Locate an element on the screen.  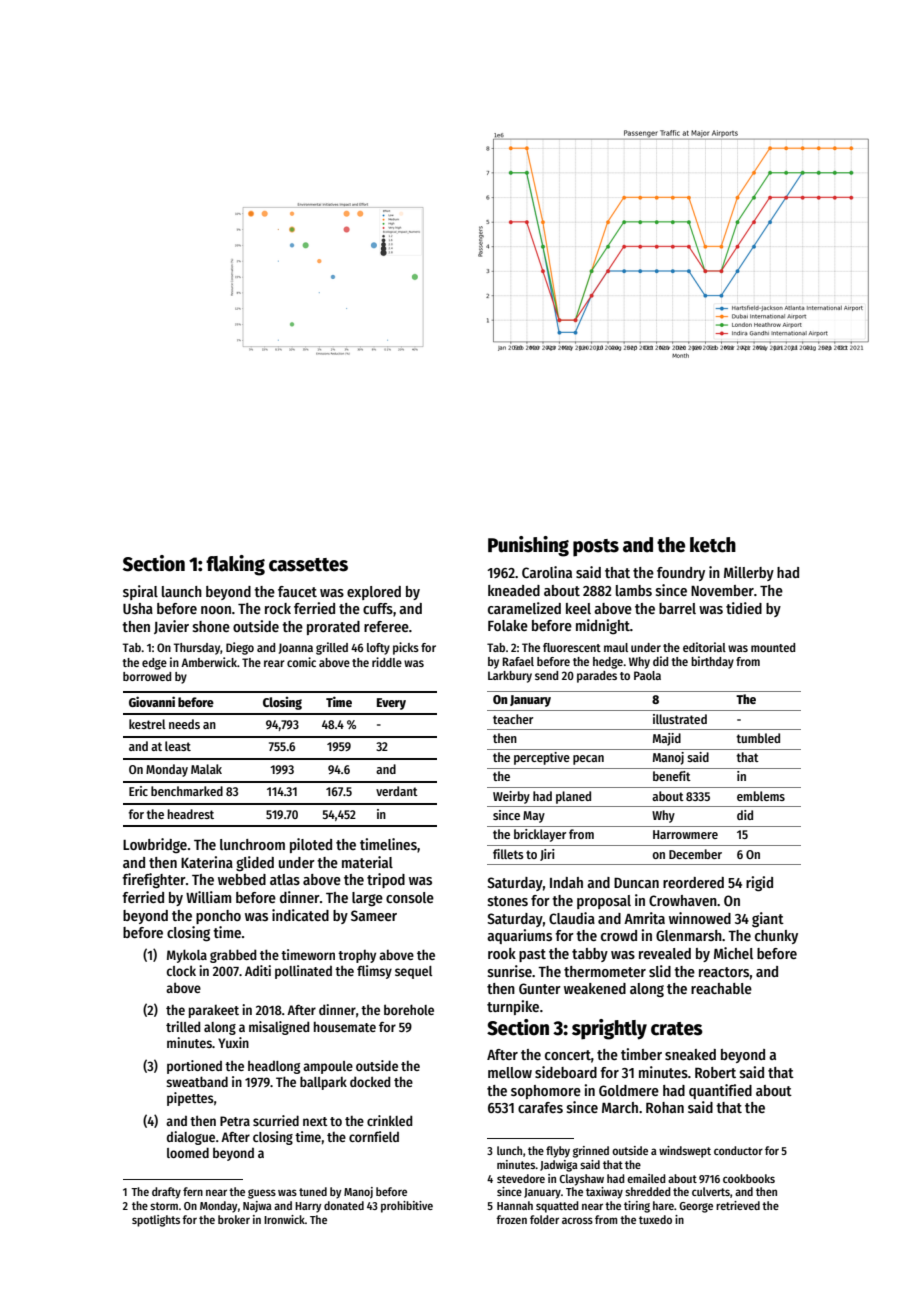
spiral is located at coordinates (140, 592).
